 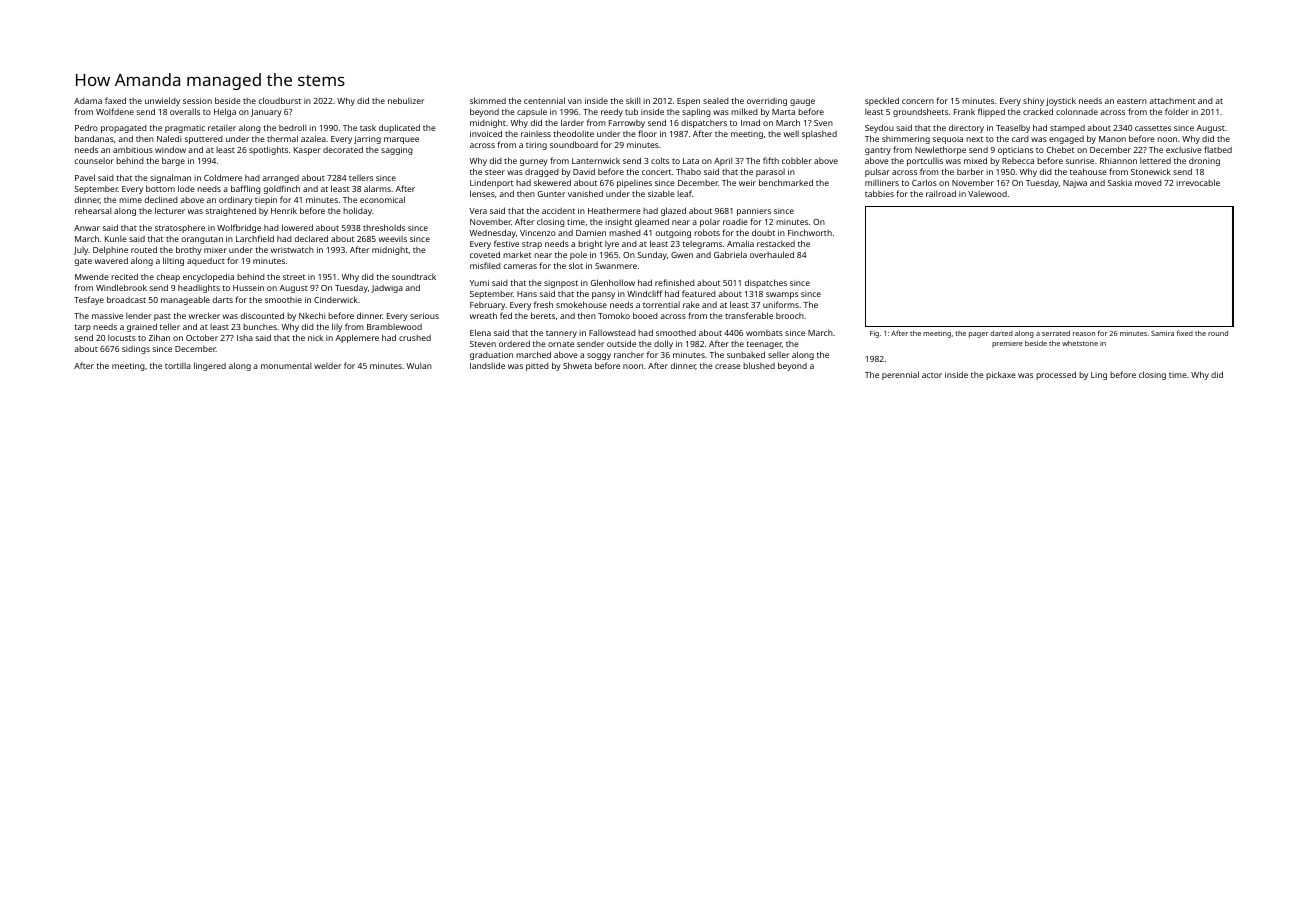 I want to click on transferable, so click(x=749, y=315).
